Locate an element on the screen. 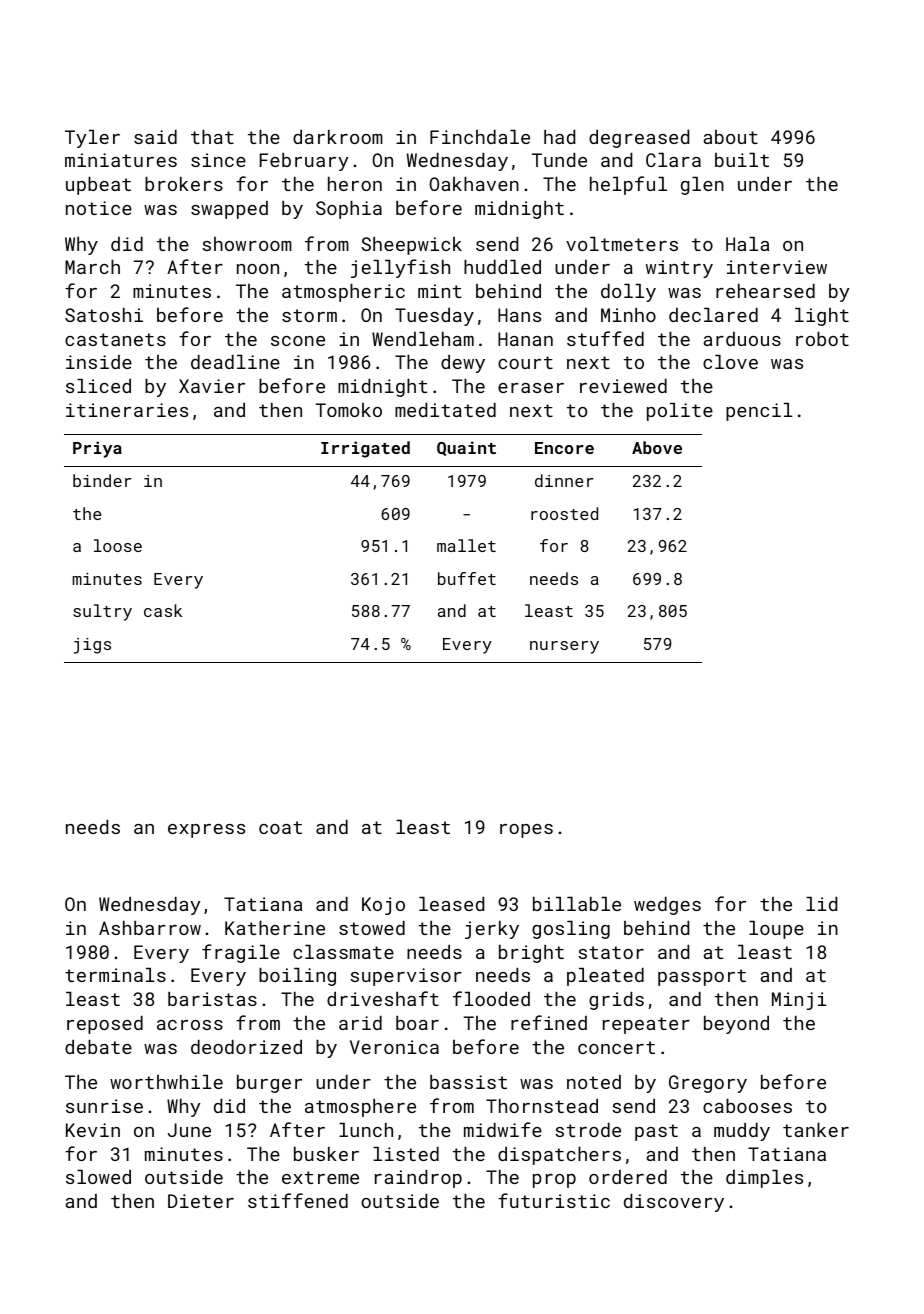 The height and width of the screenshot is (1314, 924). Xavier is located at coordinates (212, 386).
